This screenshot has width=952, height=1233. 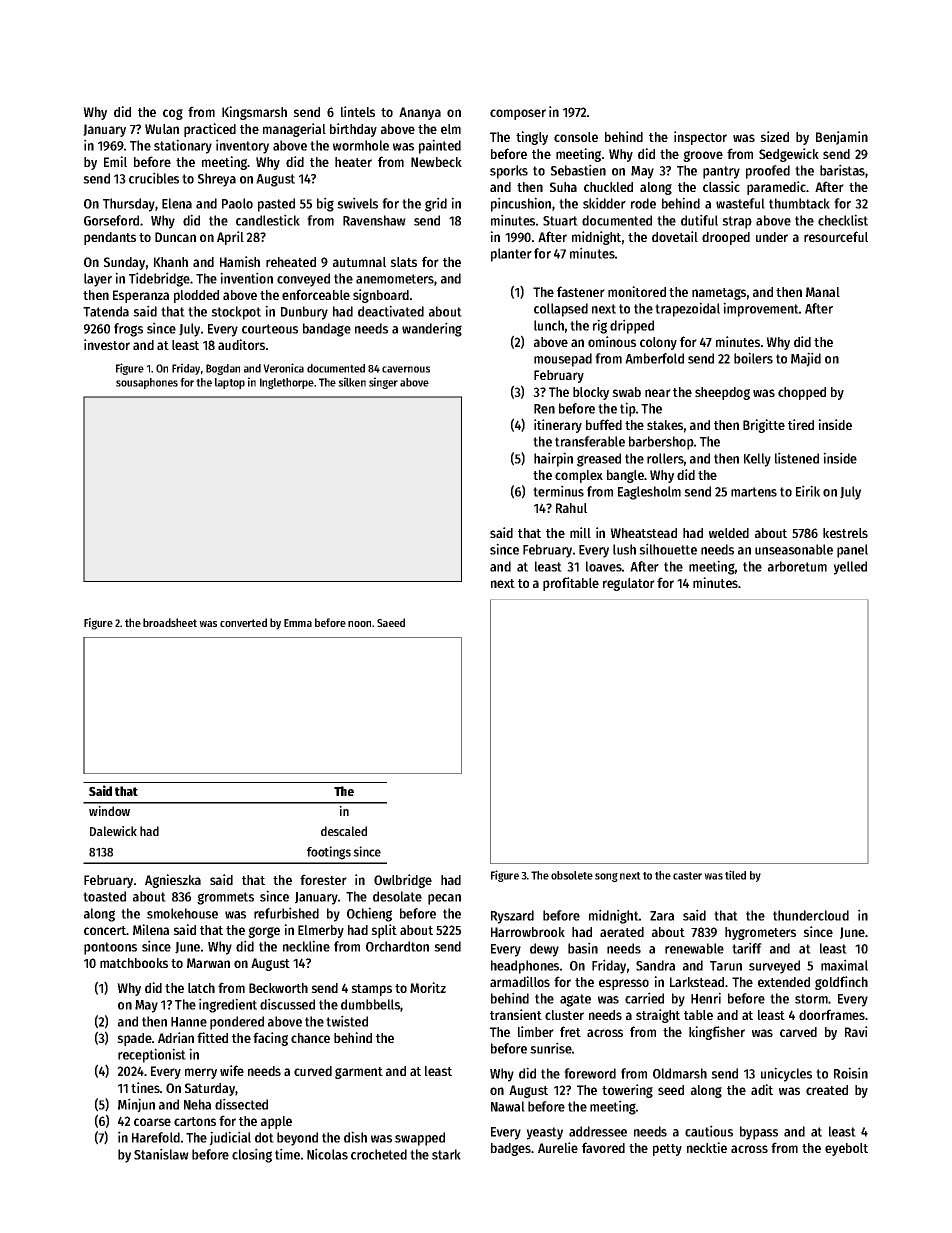 What do you see at coordinates (525, 967) in the screenshot?
I see `headphones` at bounding box center [525, 967].
